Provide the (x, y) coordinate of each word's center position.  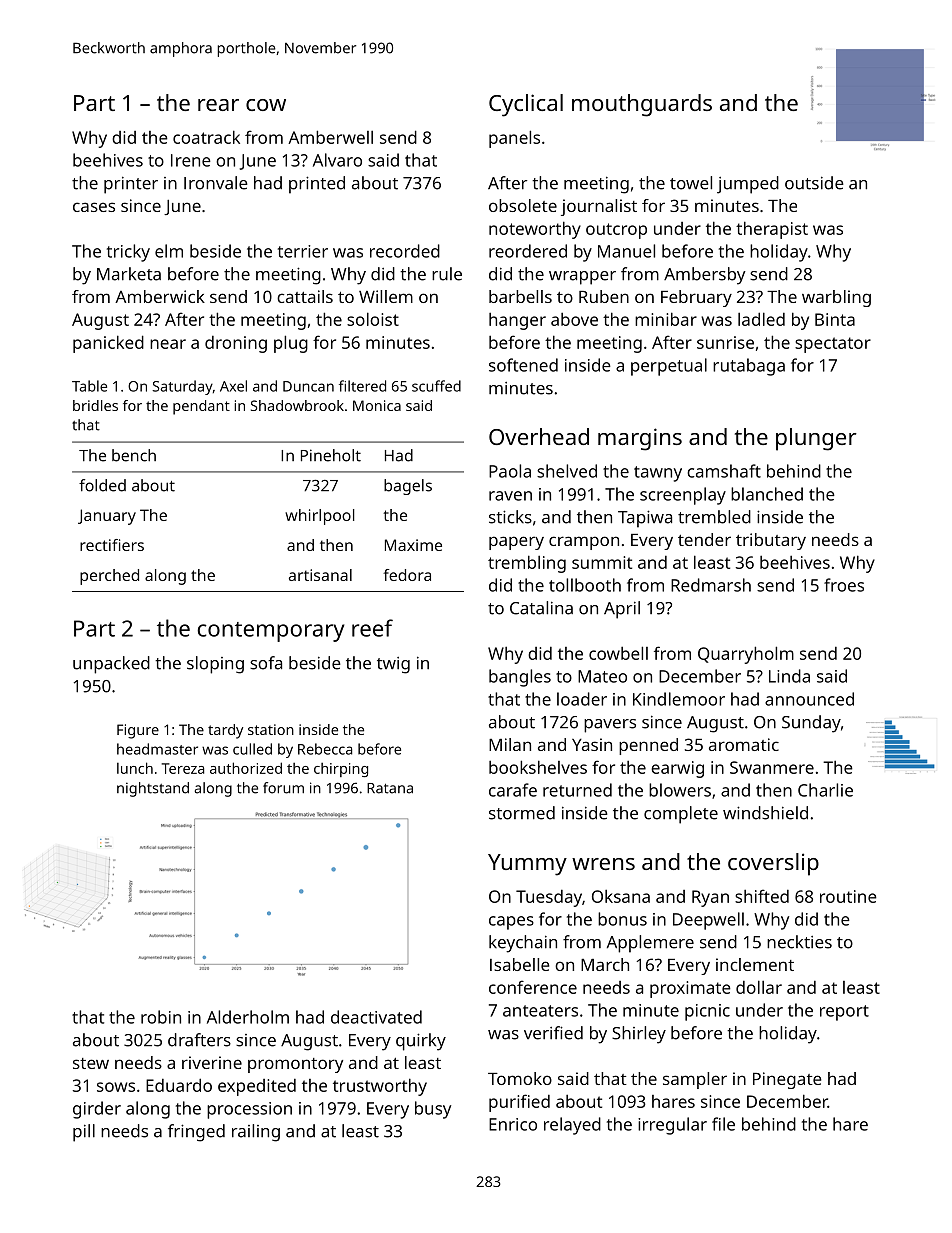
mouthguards (642, 105)
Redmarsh (711, 585)
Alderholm (248, 1017)
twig (393, 665)
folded (102, 485)
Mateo (602, 676)
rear (218, 105)
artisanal (320, 575)
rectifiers (112, 545)
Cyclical (526, 105)
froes (844, 585)
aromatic (744, 744)
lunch (135, 768)
